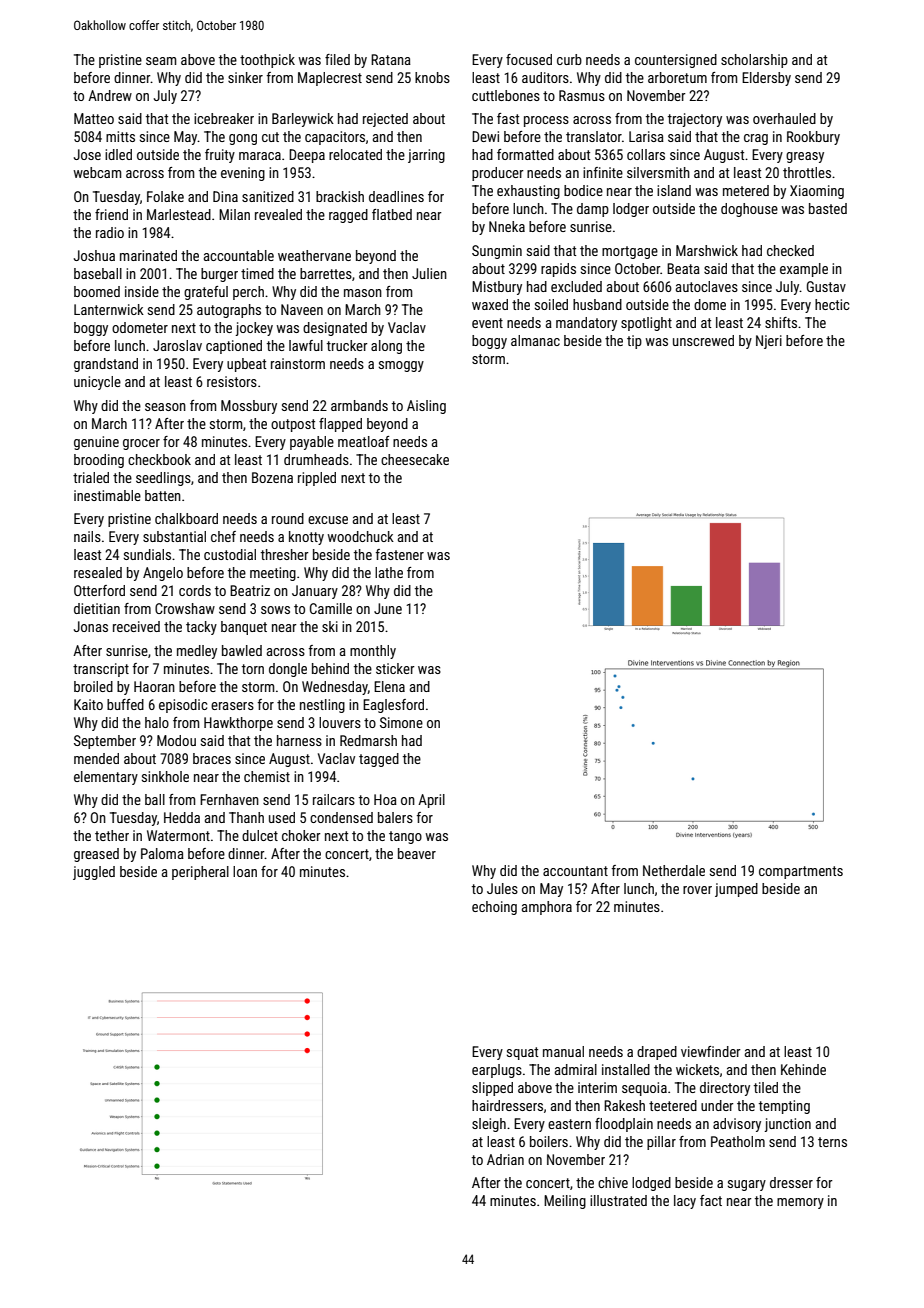 The image size is (924, 1308). What do you see at coordinates (832, 304) in the image?
I see `hectic` at bounding box center [832, 304].
